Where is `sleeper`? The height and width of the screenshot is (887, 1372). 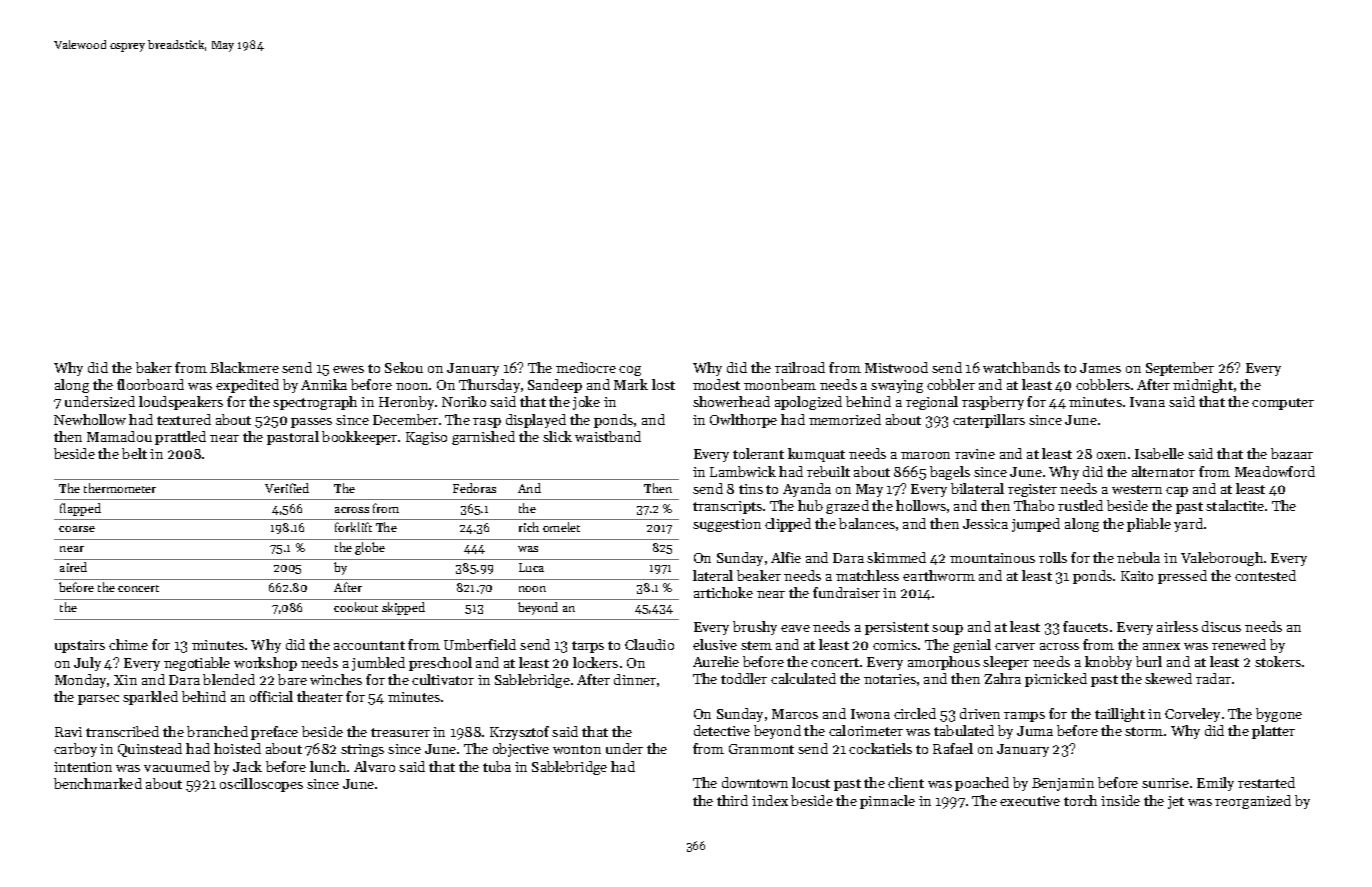 sleeper is located at coordinates (1006, 663).
